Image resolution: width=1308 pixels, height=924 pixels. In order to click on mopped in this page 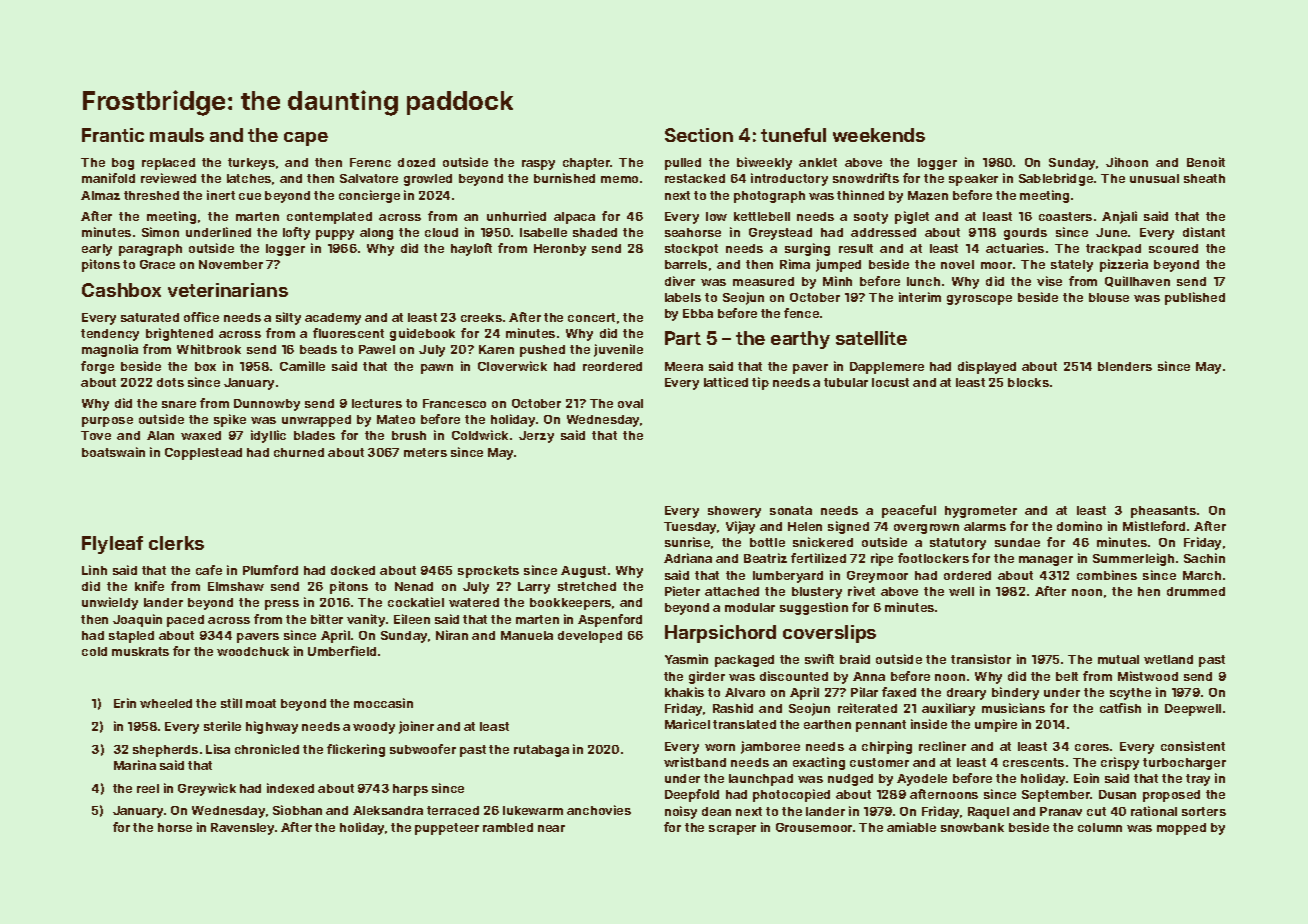, I will do `click(1181, 829)`.
